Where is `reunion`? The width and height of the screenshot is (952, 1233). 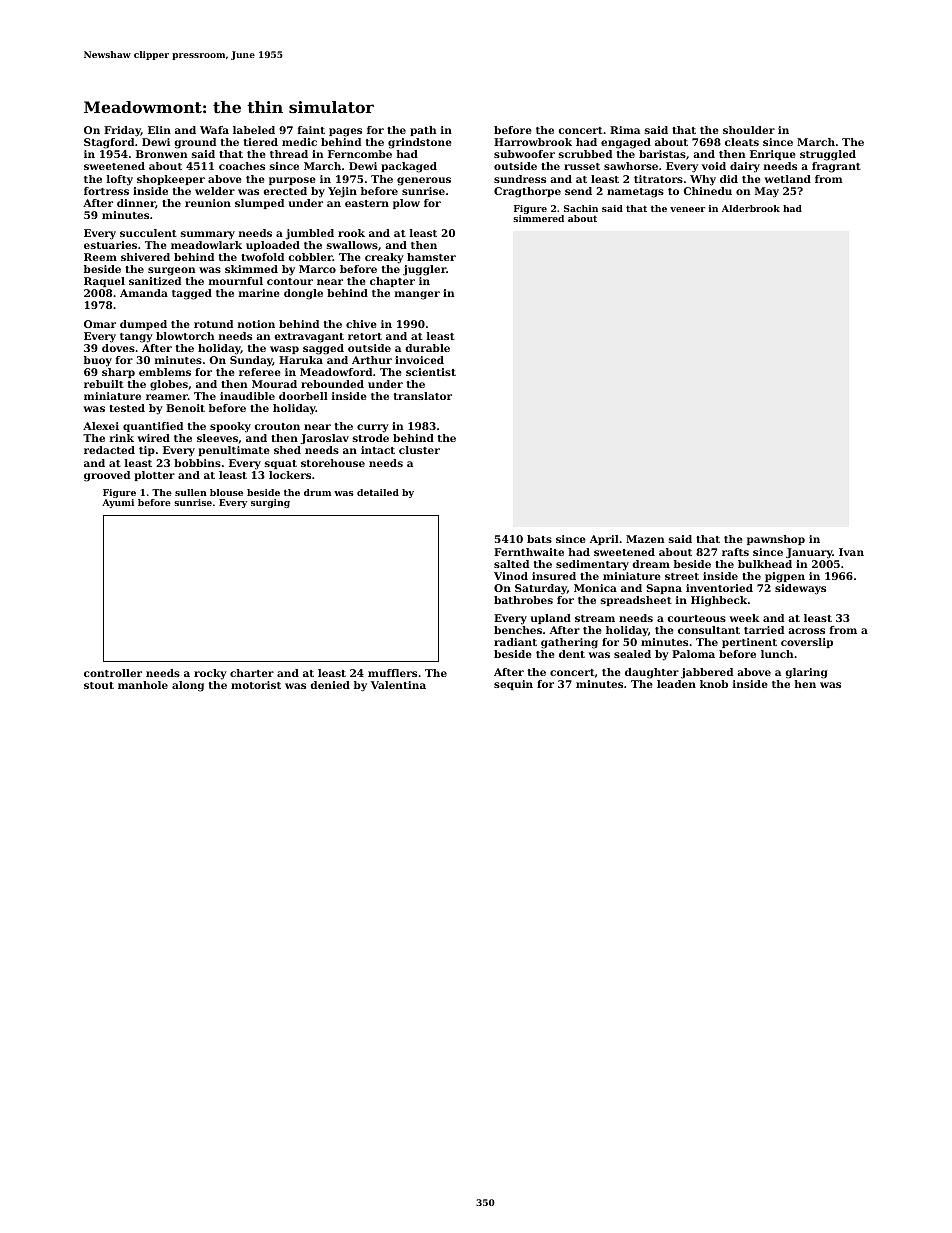 reunion is located at coordinates (208, 203).
